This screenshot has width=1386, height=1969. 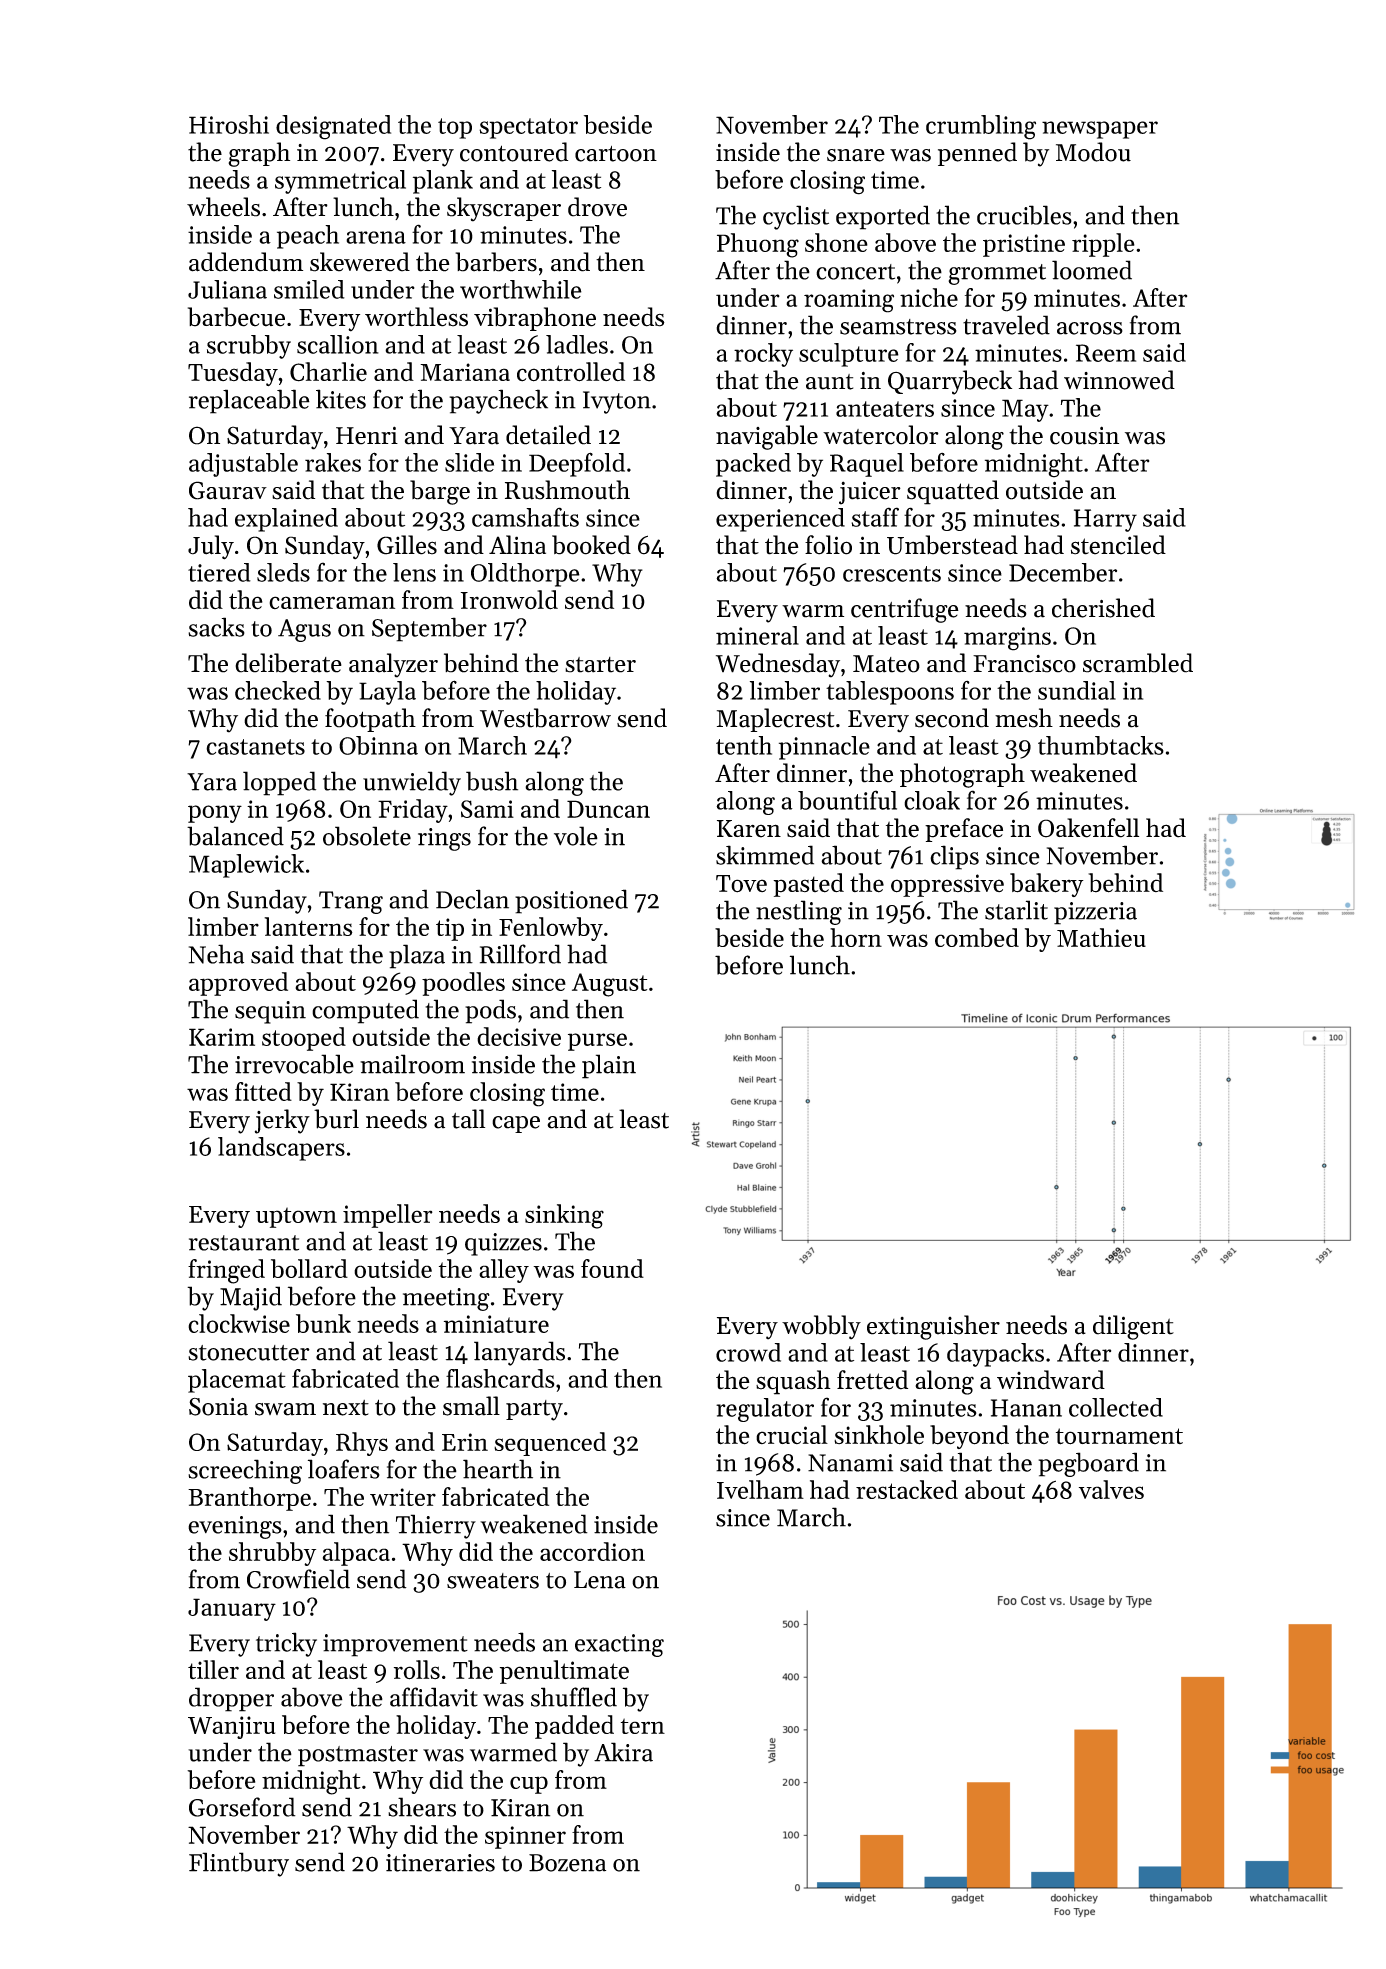 I want to click on squash, so click(x=793, y=1382).
